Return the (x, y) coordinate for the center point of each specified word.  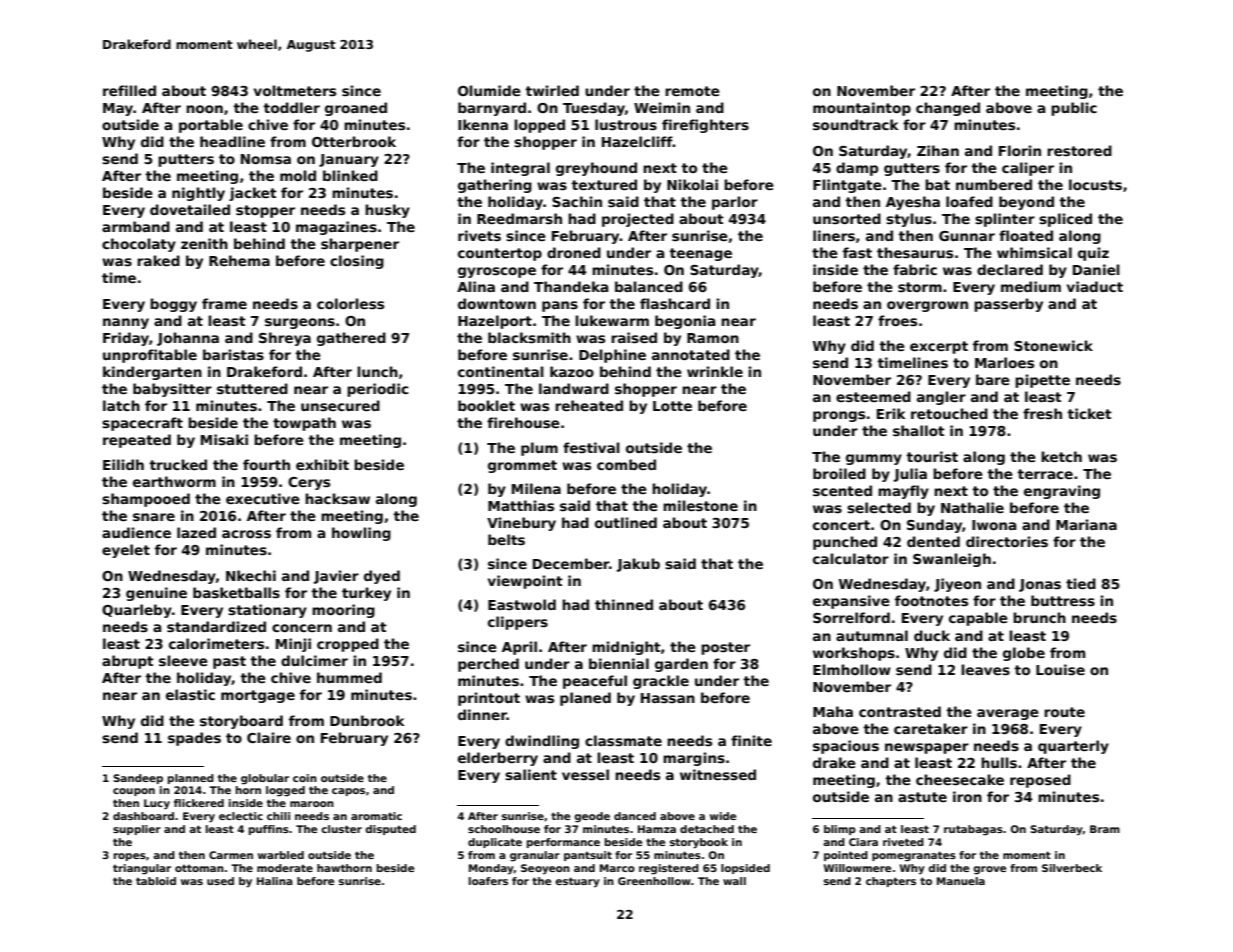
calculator (851, 558)
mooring (343, 611)
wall (734, 881)
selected (879, 507)
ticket (1089, 413)
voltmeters (295, 90)
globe (1024, 654)
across (246, 534)
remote (692, 91)
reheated (589, 405)
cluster (341, 829)
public (1074, 109)
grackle (661, 682)
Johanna (188, 339)
